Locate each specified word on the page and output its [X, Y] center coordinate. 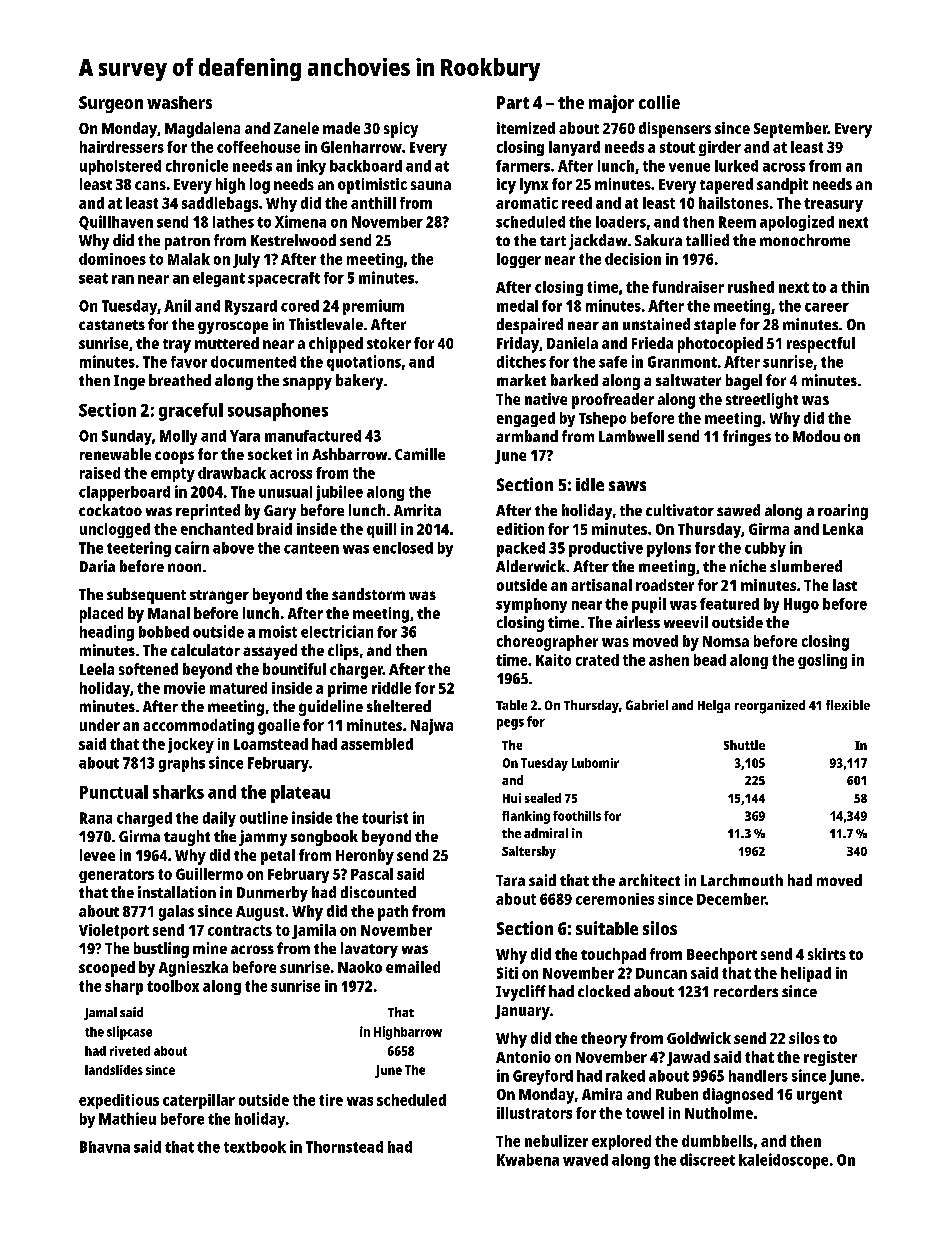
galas [176, 913]
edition [520, 529]
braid [274, 529]
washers [179, 102]
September [791, 130]
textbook [255, 1147]
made [341, 128]
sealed [543, 798]
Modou [816, 436]
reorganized [770, 707]
